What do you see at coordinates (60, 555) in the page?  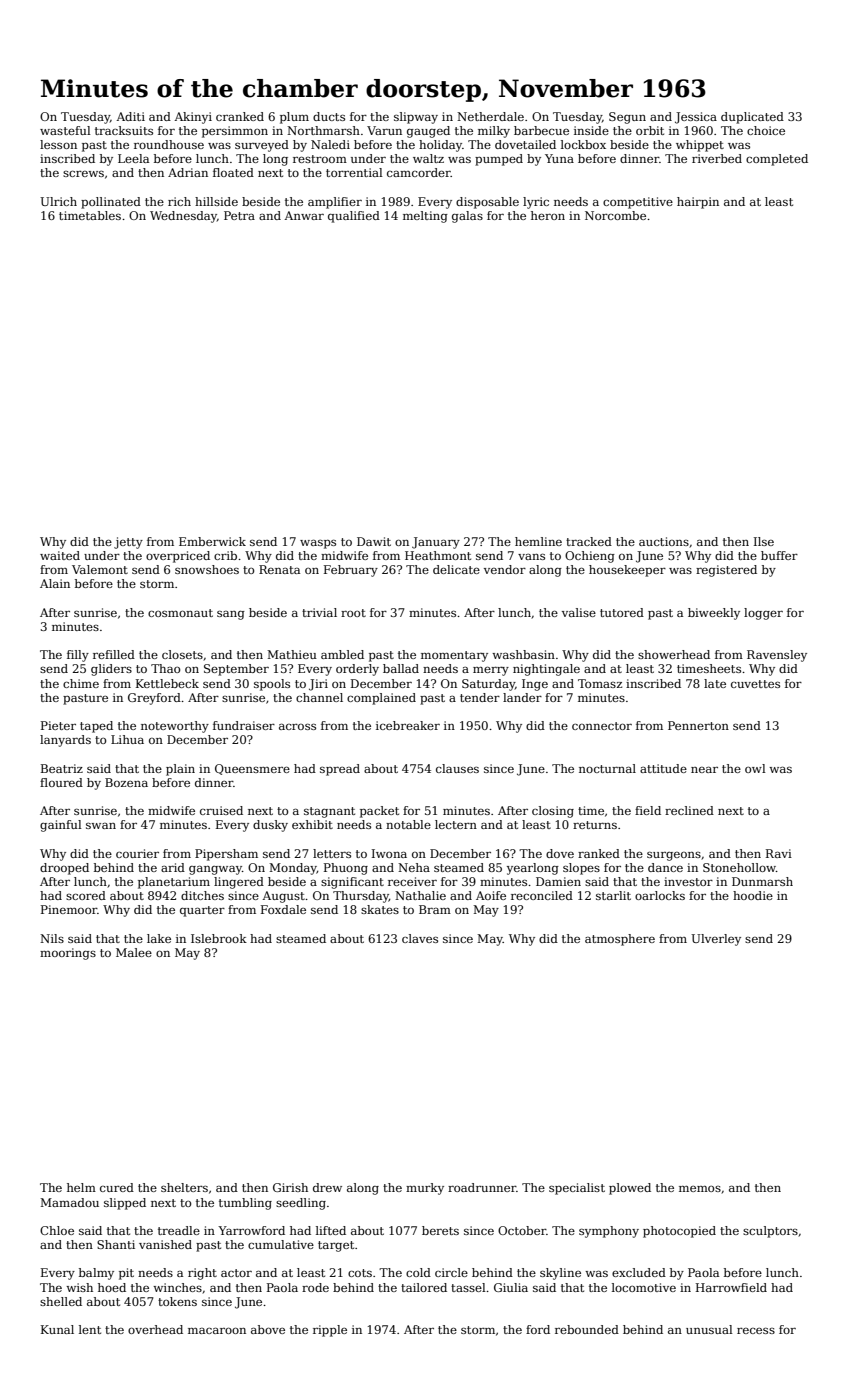 I see `waited` at bounding box center [60, 555].
